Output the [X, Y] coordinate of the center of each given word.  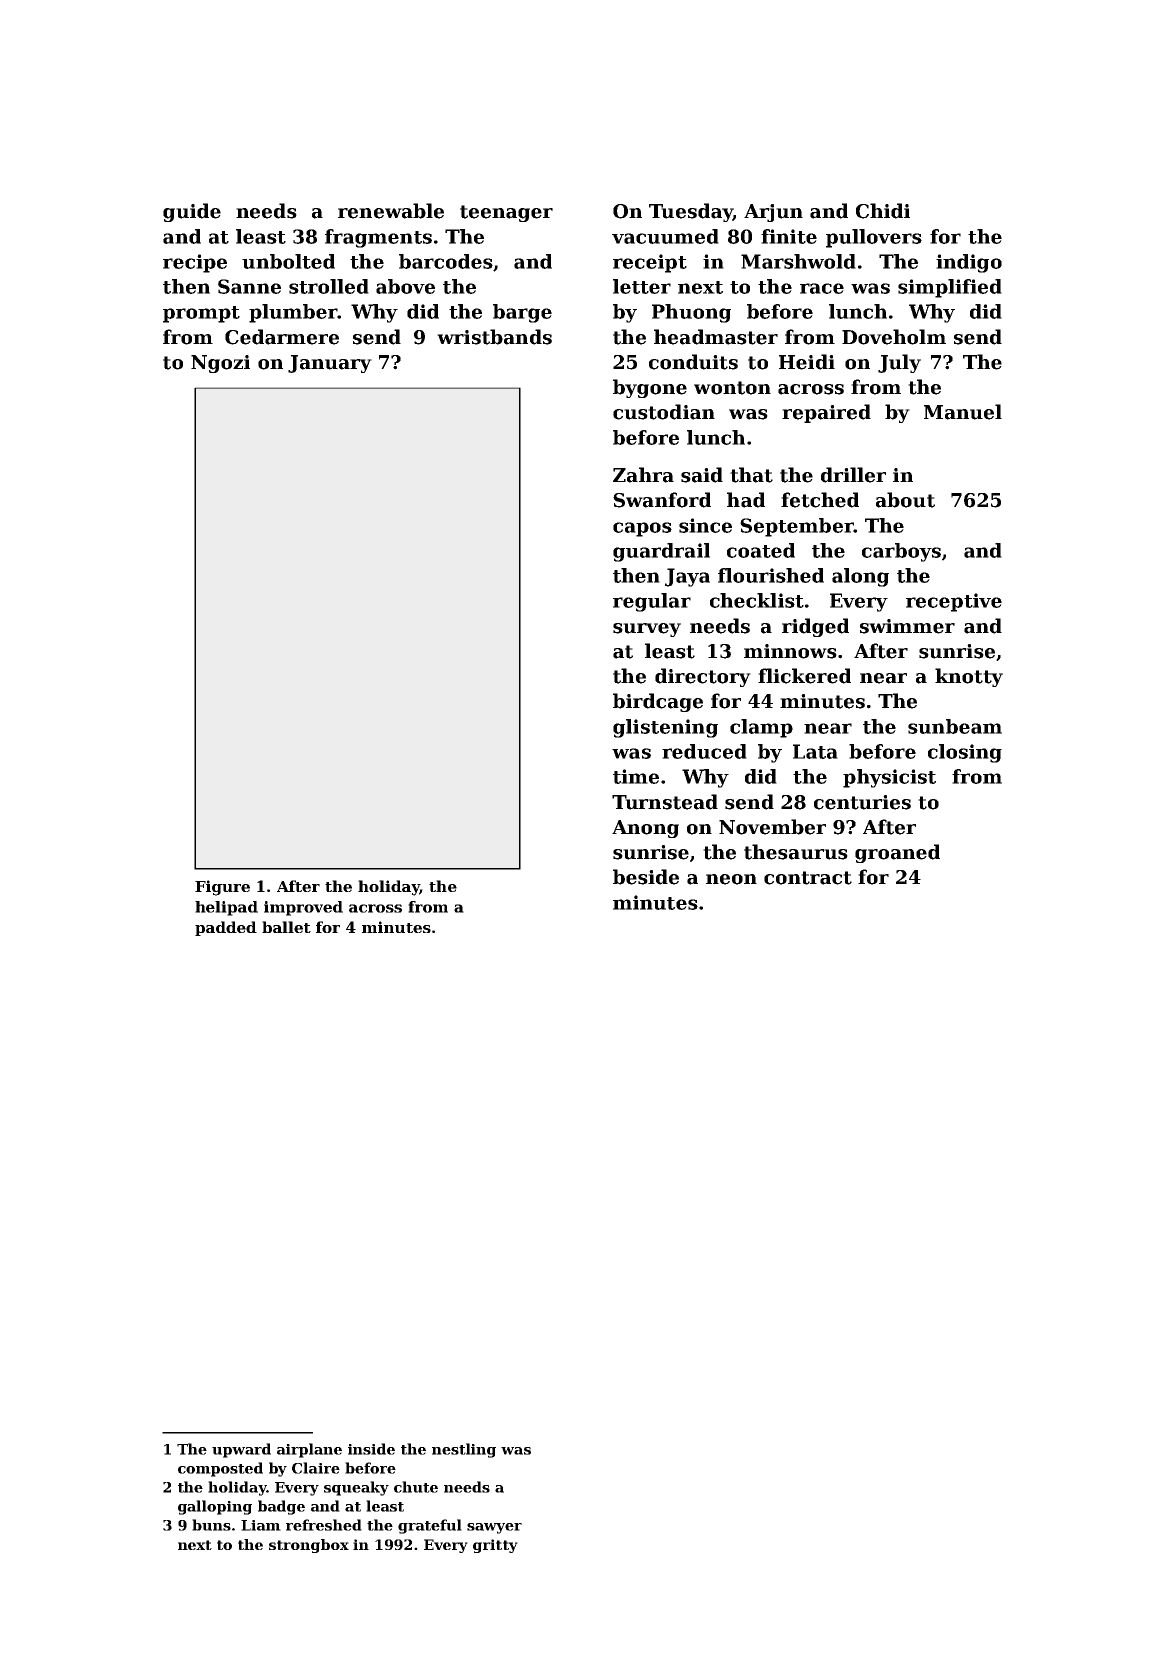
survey [647, 630]
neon [731, 879]
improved [303, 908]
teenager [506, 213]
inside [371, 1449]
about [905, 500]
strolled [329, 286]
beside [646, 877]
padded [226, 928]
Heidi [807, 362]
